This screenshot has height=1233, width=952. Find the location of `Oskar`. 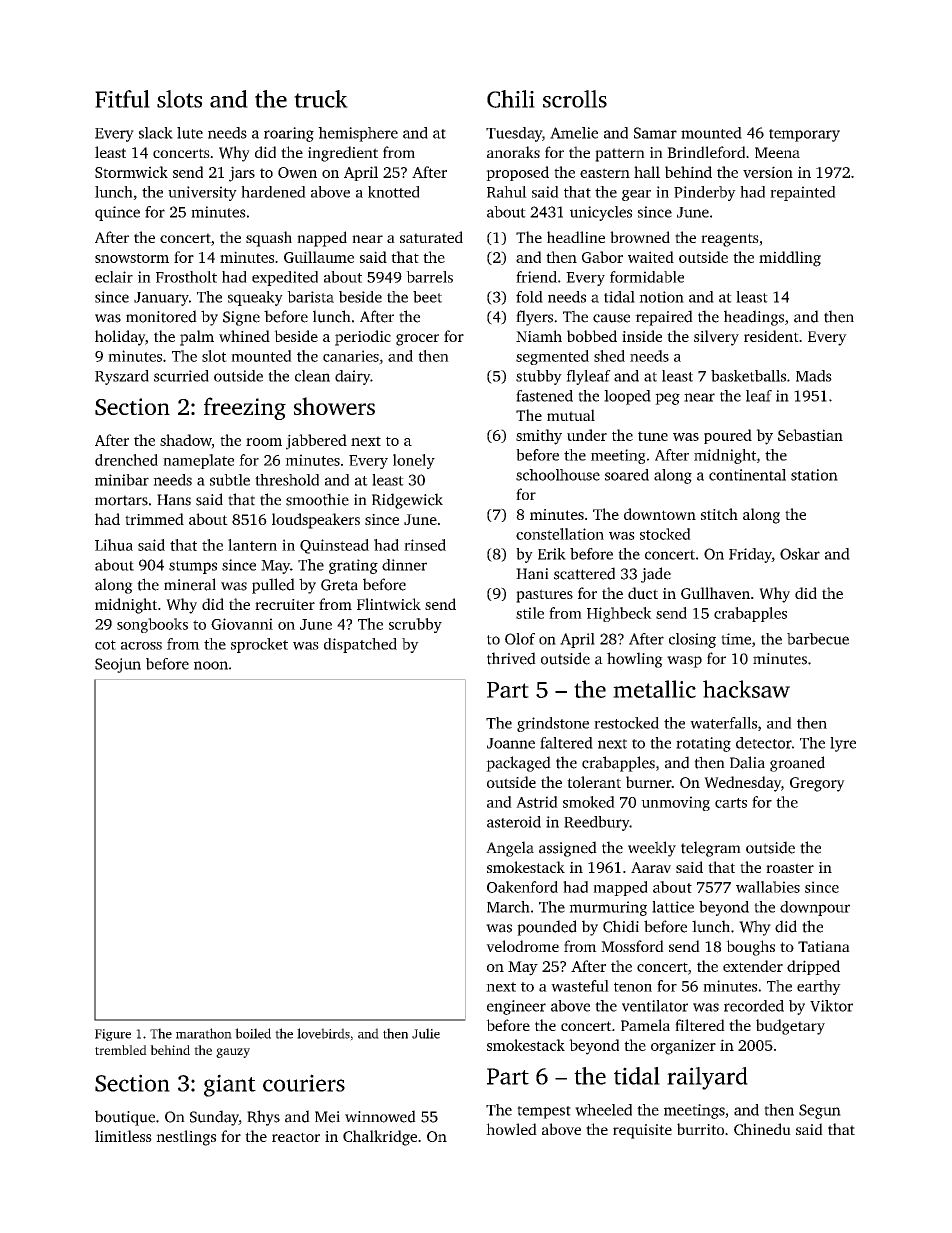

Oskar is located at coordinates (800, 554).
